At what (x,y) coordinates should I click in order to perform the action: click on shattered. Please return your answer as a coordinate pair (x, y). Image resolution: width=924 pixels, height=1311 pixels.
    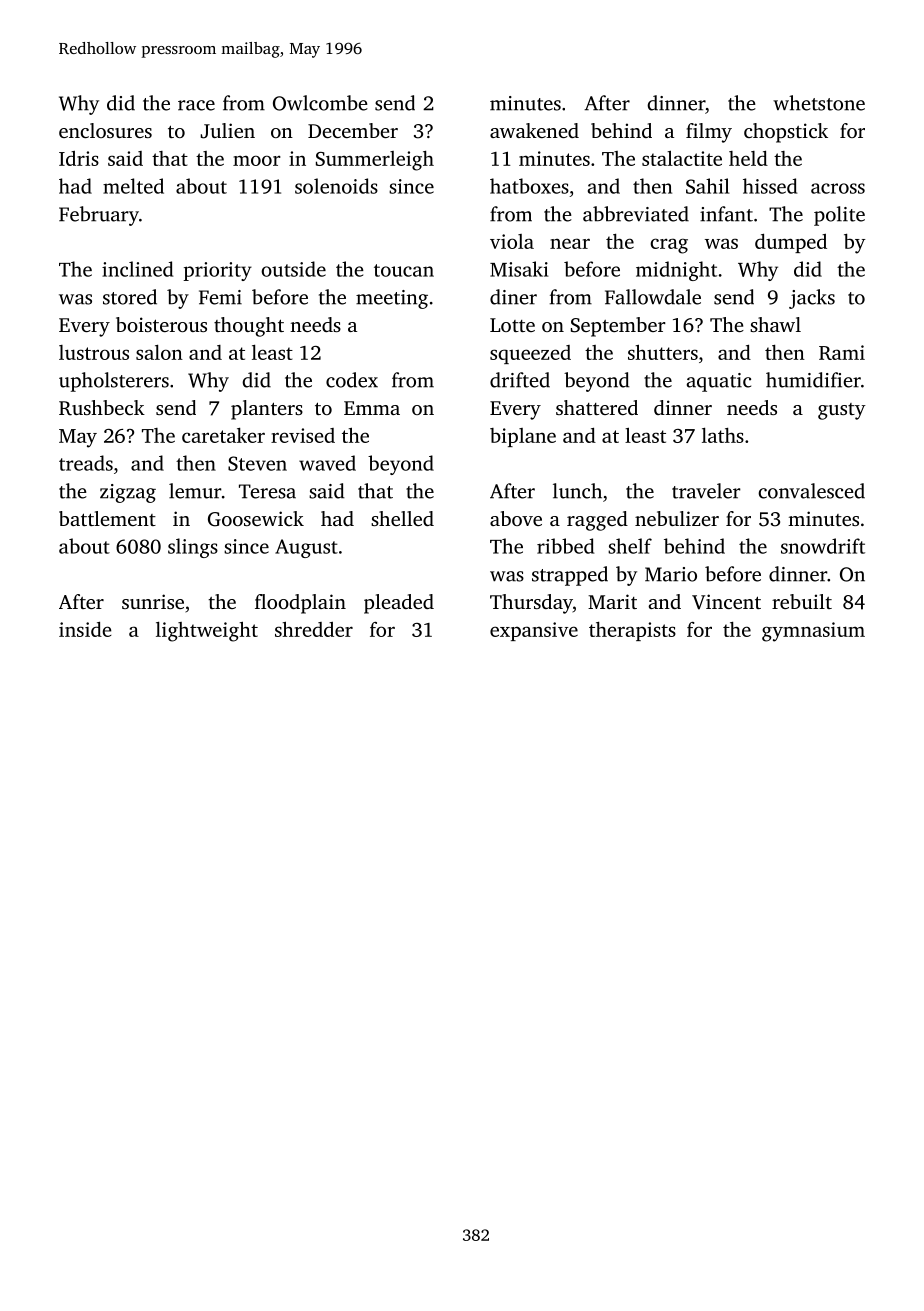
    Looking at the image, I should click on (597, 407).
